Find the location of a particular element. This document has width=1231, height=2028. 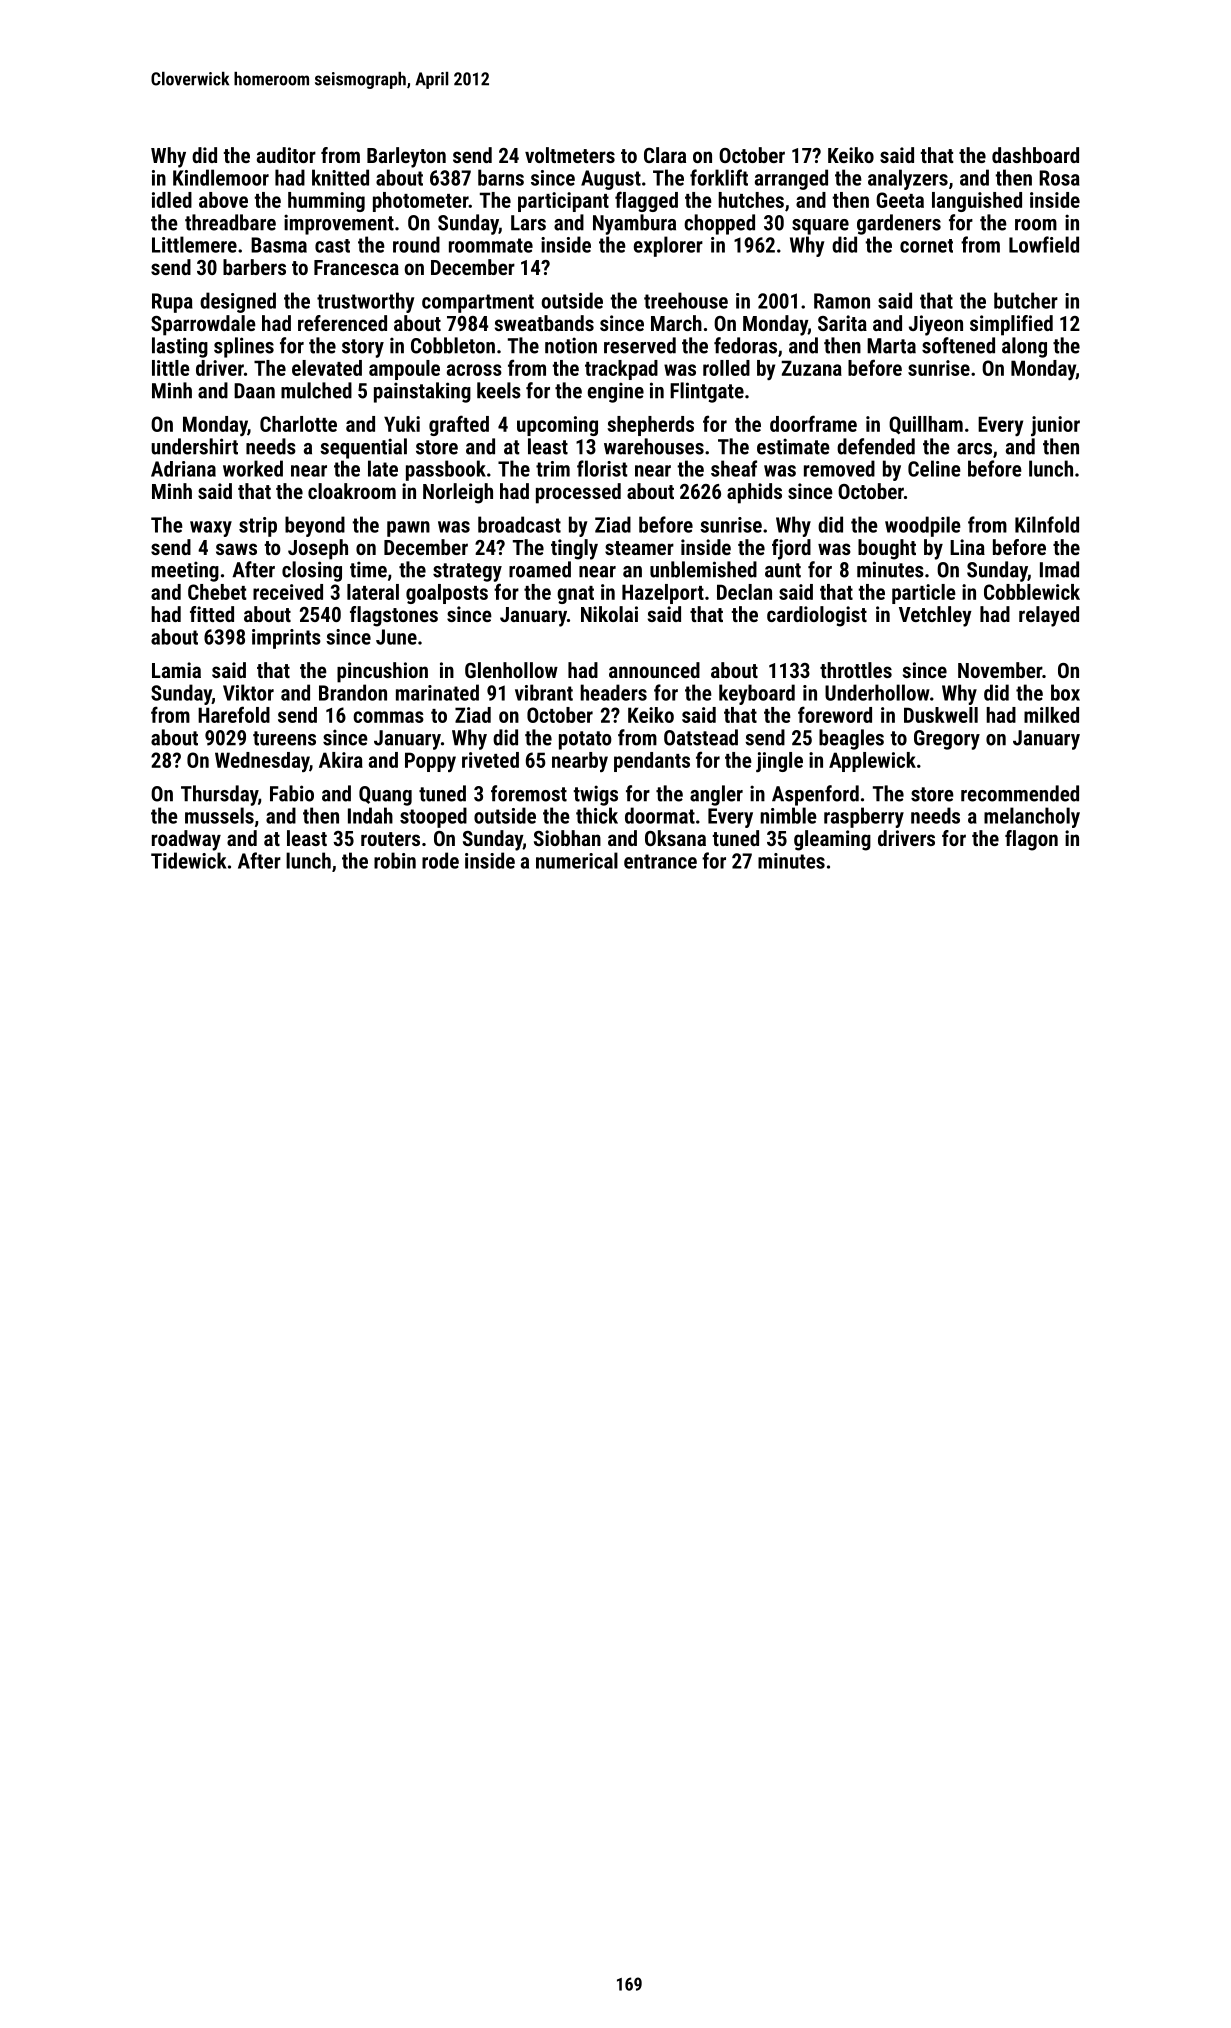

entrance is located at coordinates (660, 861).
